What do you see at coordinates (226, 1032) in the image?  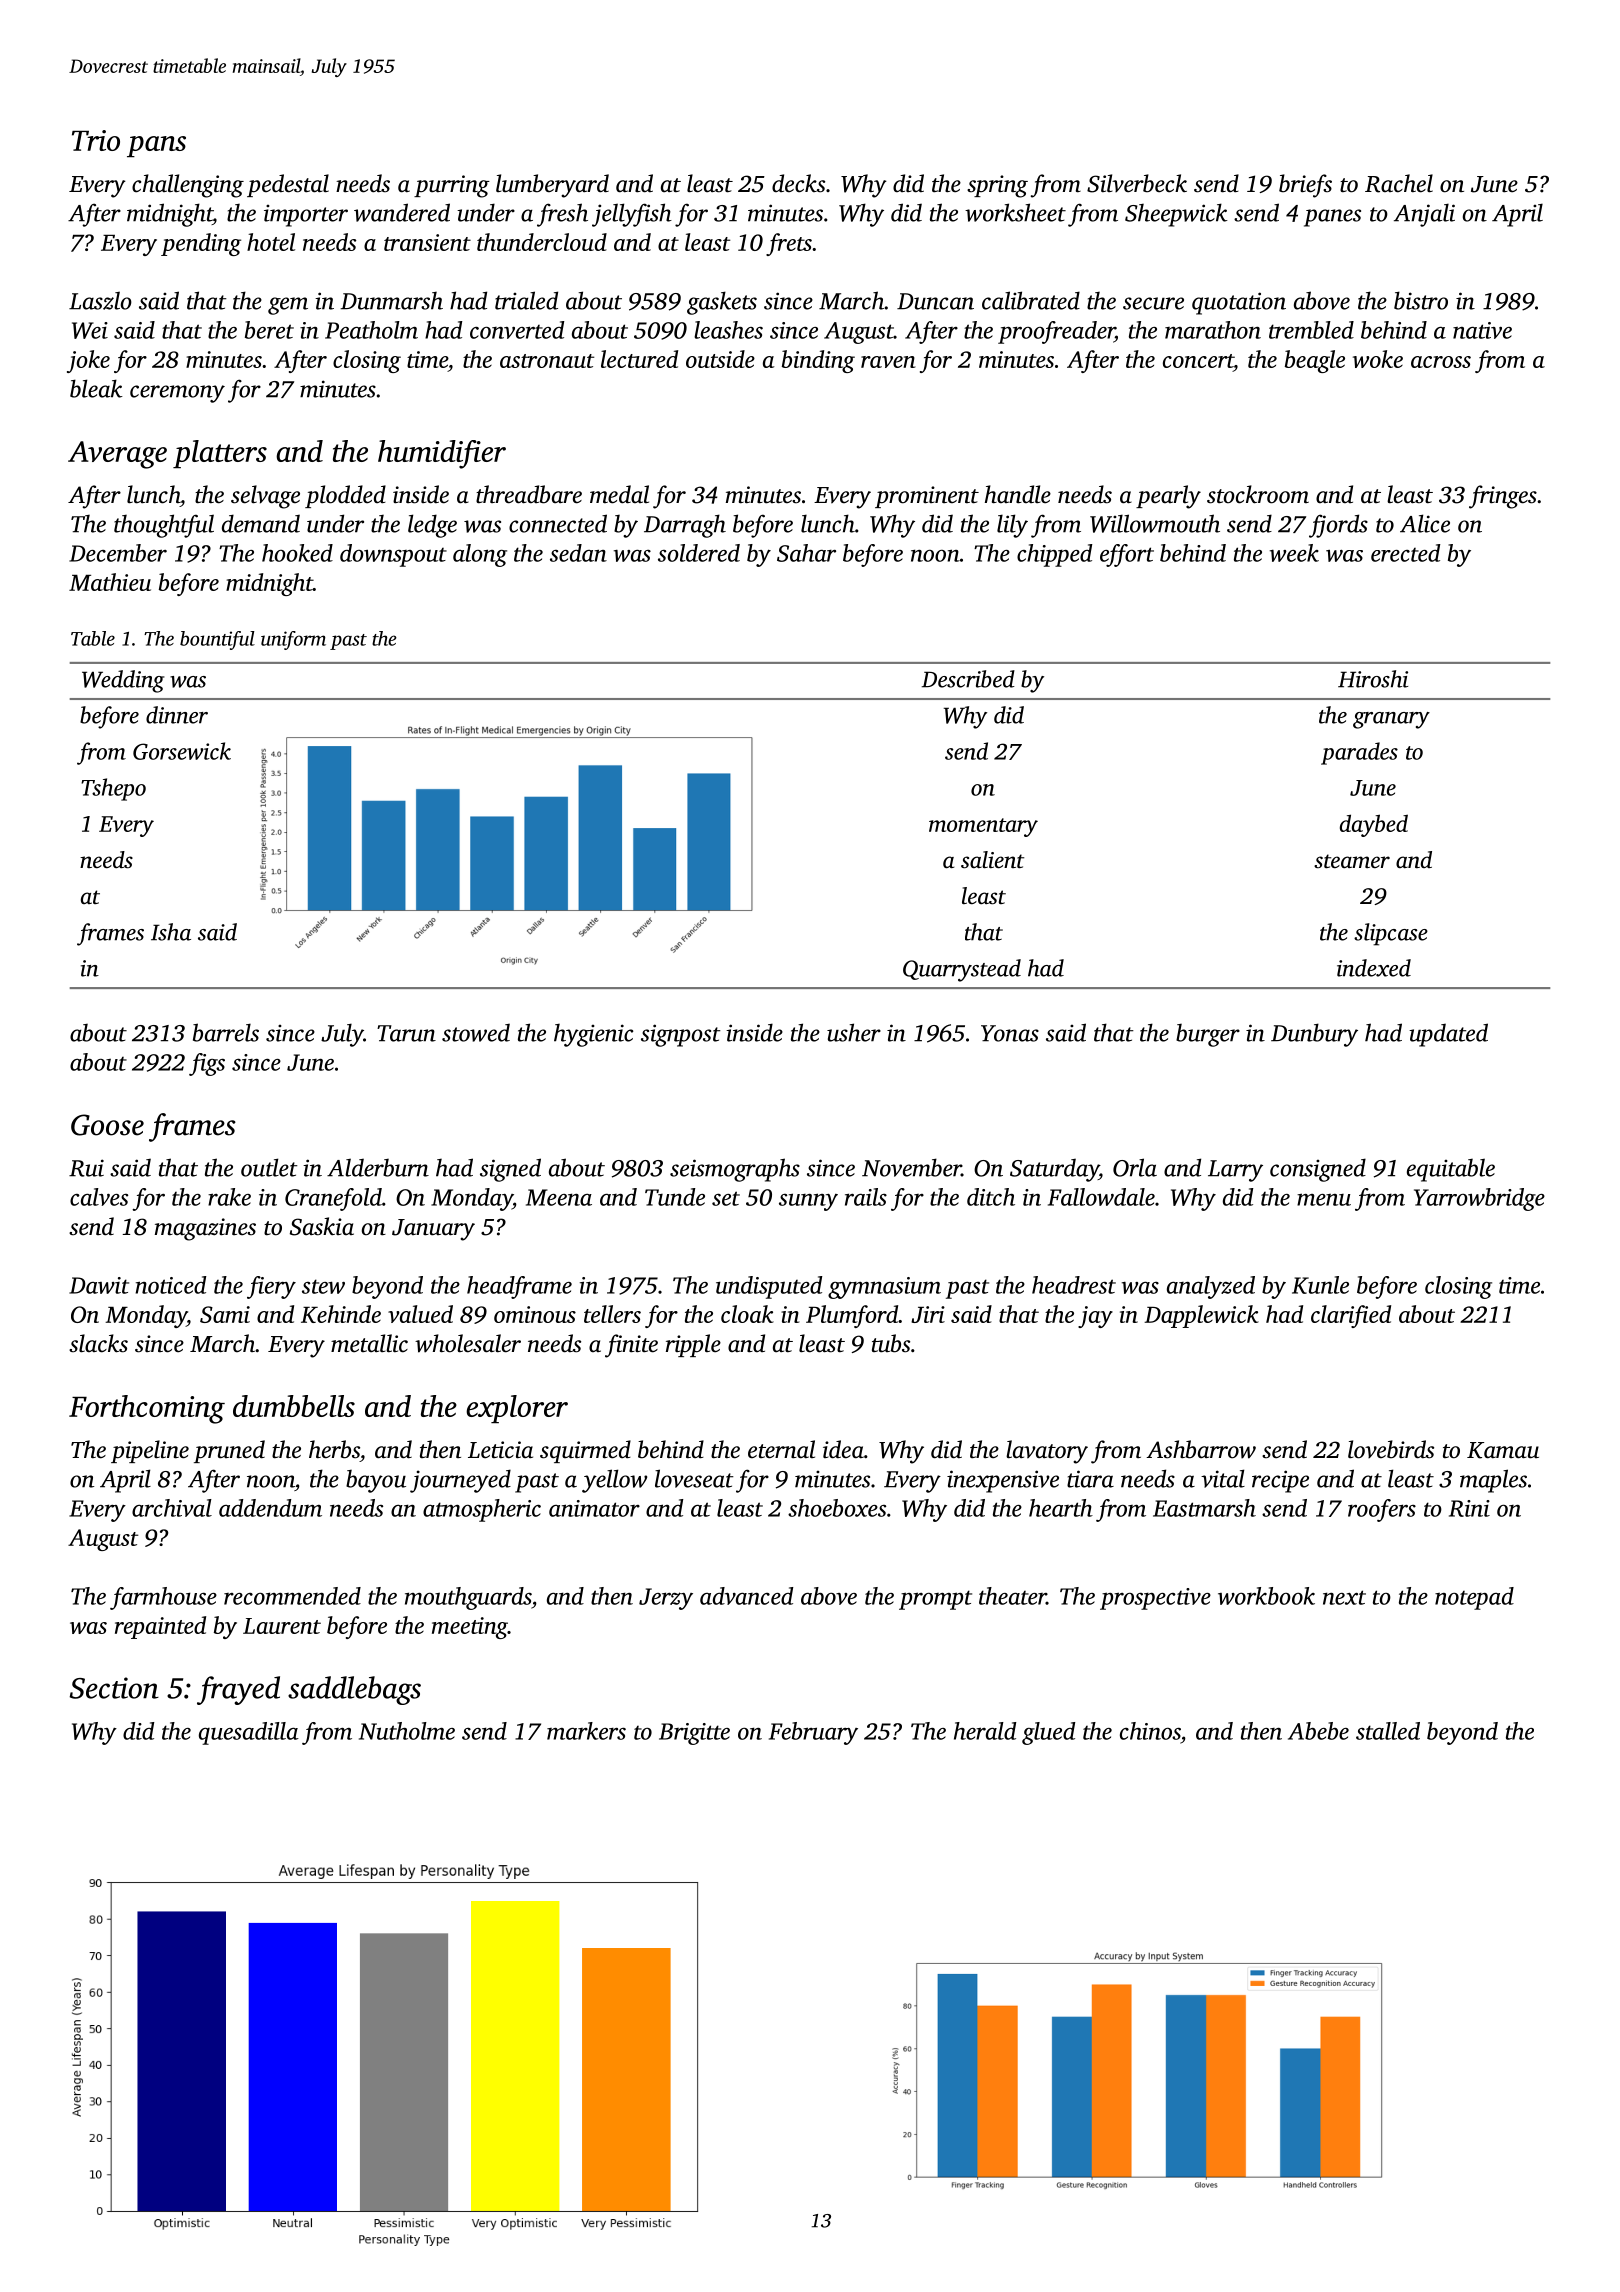 I see `barrels` at bounding box center [226, 1032].
